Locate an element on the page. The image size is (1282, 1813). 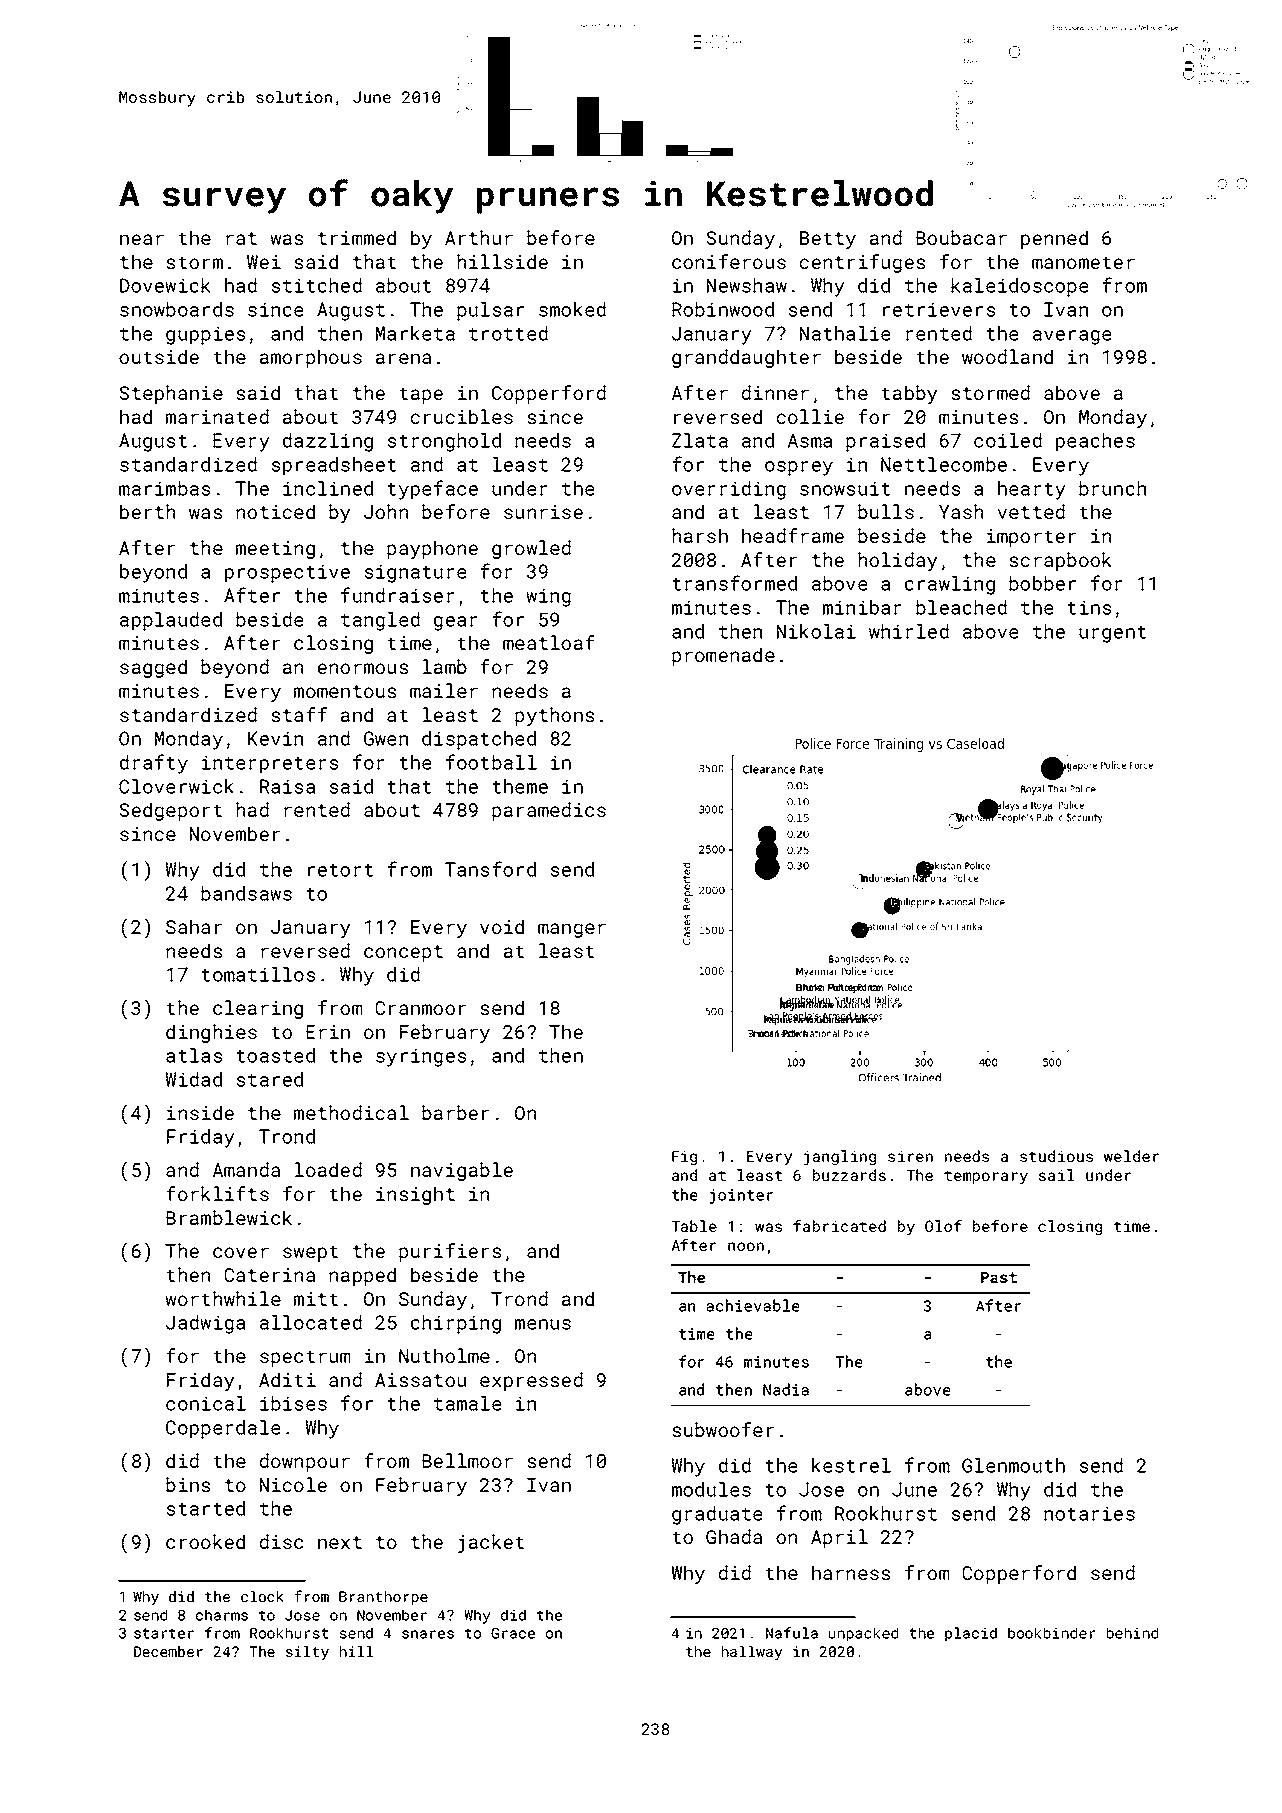
Boubacar is located at coordinates (961, 237).
